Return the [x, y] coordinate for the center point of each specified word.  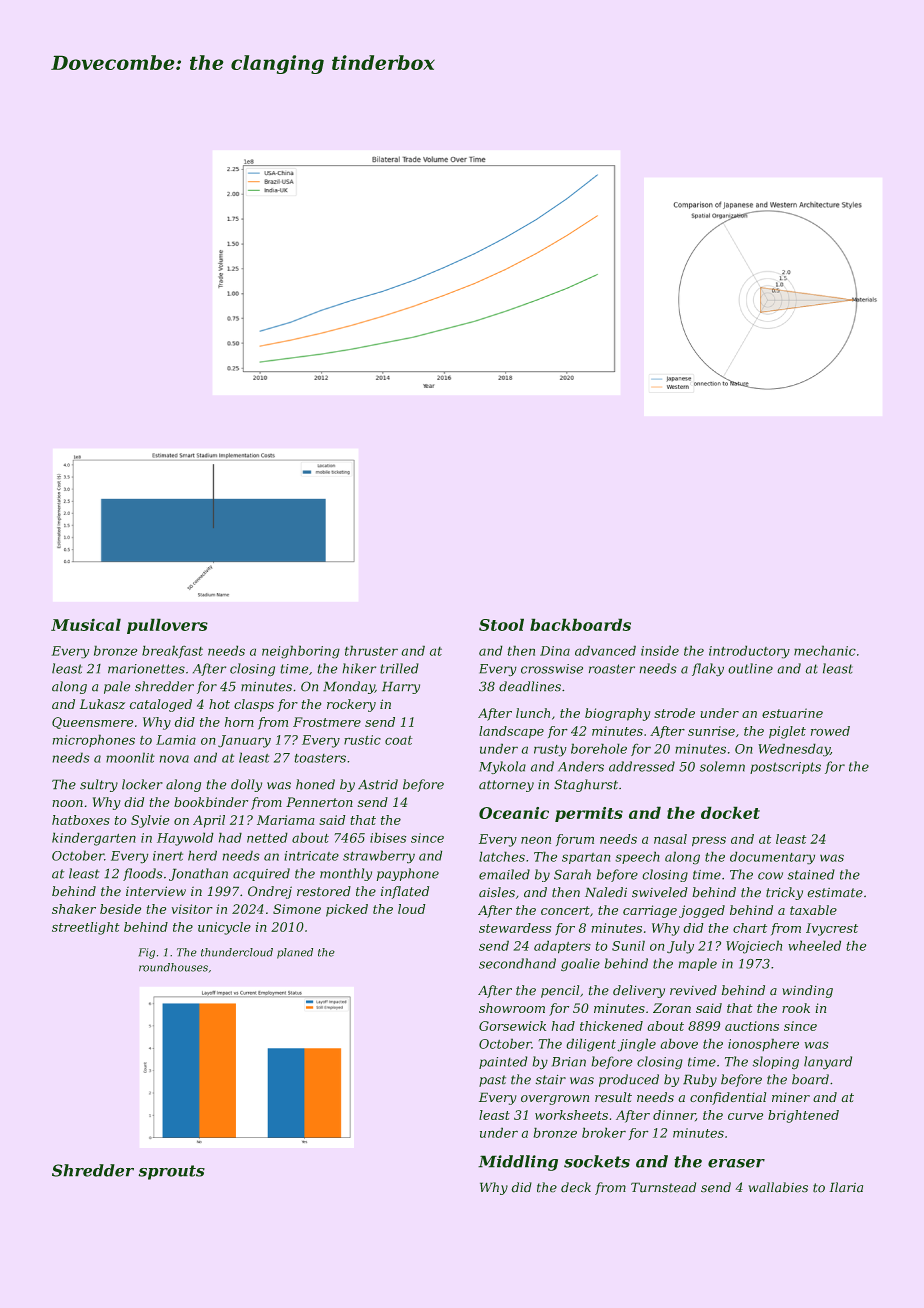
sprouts [171, 1172]
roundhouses [173, 967]
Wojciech [754, 947]
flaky [708, 670]
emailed [504, 874]
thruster [371, 650]
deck [576, 1187]
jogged [702, 911]
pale [117, 687]
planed [295, 953]
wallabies [778, 1187]
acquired [261, 874]
